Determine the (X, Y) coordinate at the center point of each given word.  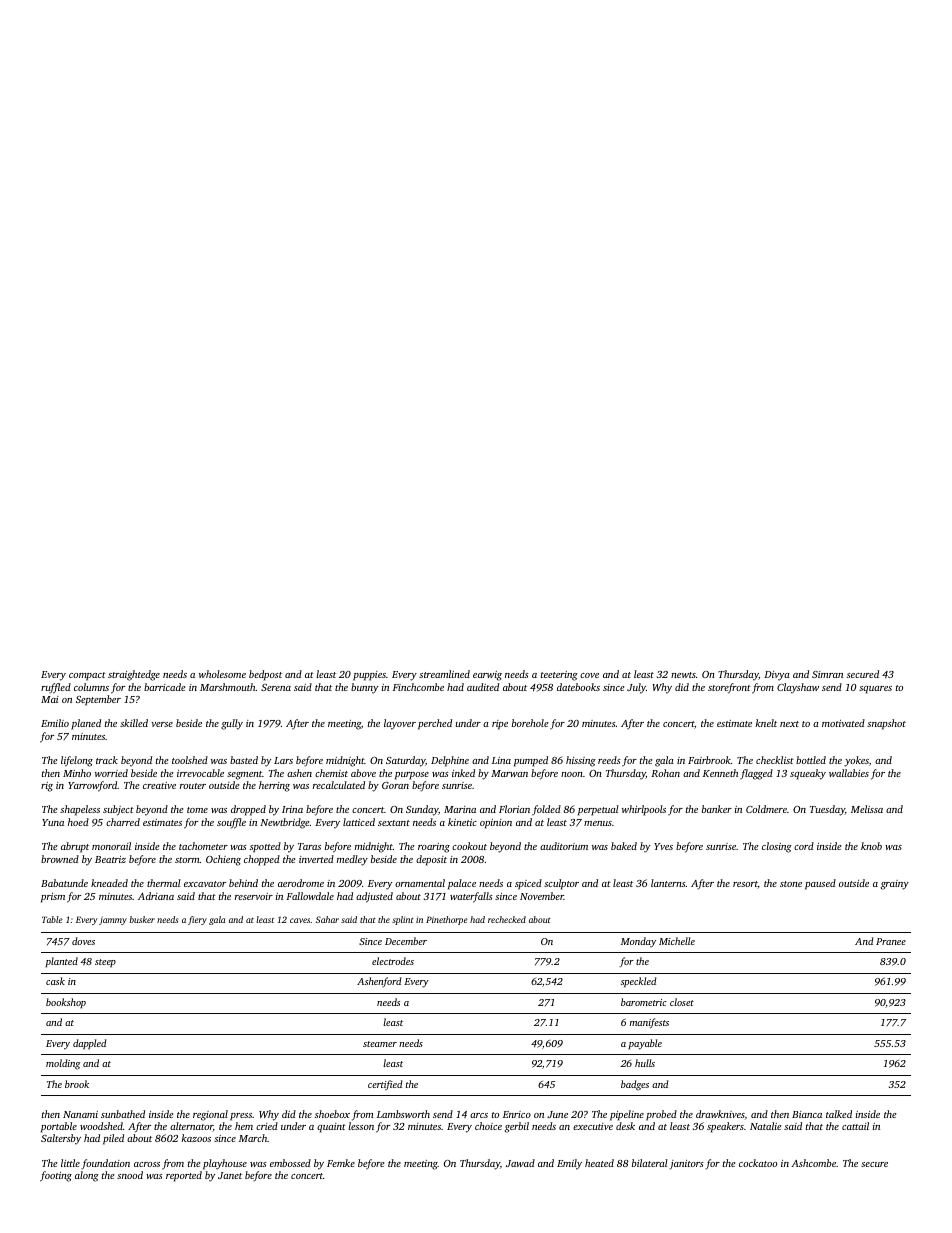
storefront (729, 688)
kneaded (109, 883)
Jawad (520, 1163)
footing (56, 1176)
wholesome (222, 674)
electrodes (393, 961)
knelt (766, 723)
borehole (530, 723)
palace (462, 884)
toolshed (190, 760)
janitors (686, 1165)
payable (645, 1044)
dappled (89, 1044)
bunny (364, 688)
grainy (895, 885)
